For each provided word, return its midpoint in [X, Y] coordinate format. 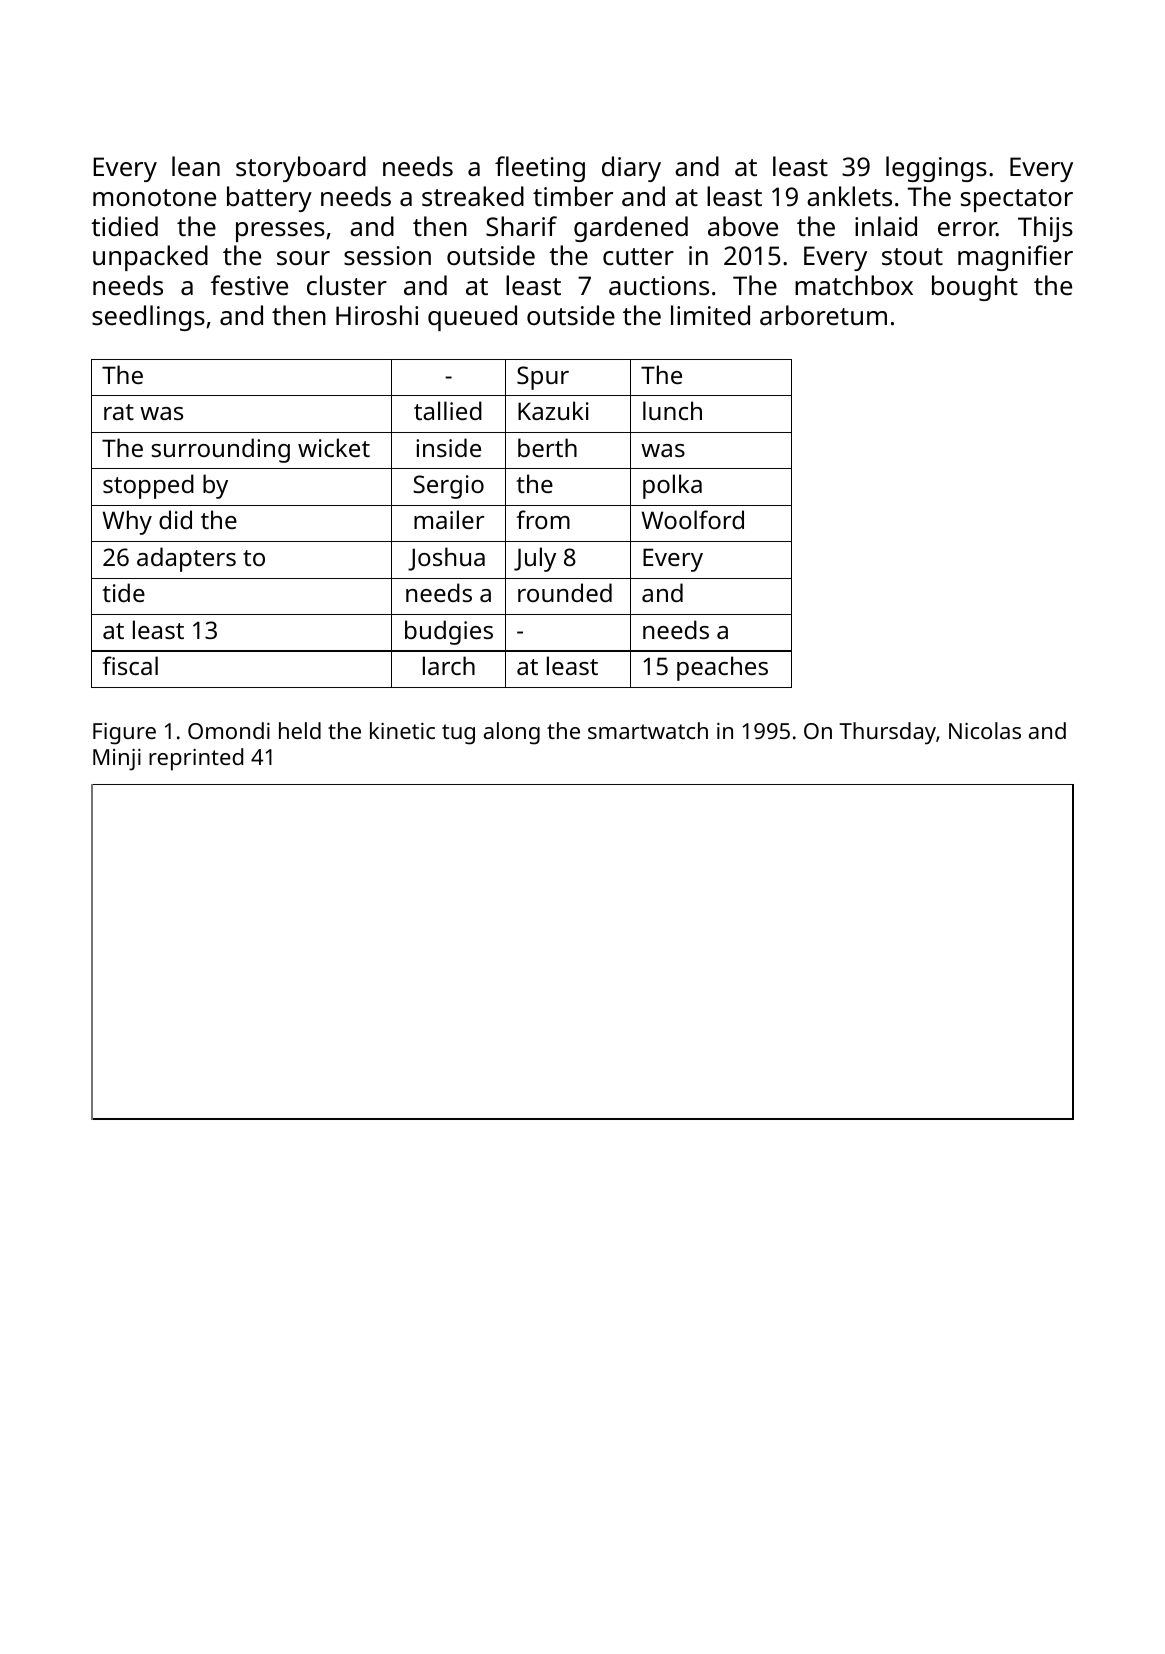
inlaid [886, 226]
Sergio [448, 487]
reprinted [196, 759]
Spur [543, 378]
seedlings [148, 318]
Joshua [446, 559]
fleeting [540, 169]
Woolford [692, 519]
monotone [154, 197]
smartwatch [648, 730]
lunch [672, 410]
